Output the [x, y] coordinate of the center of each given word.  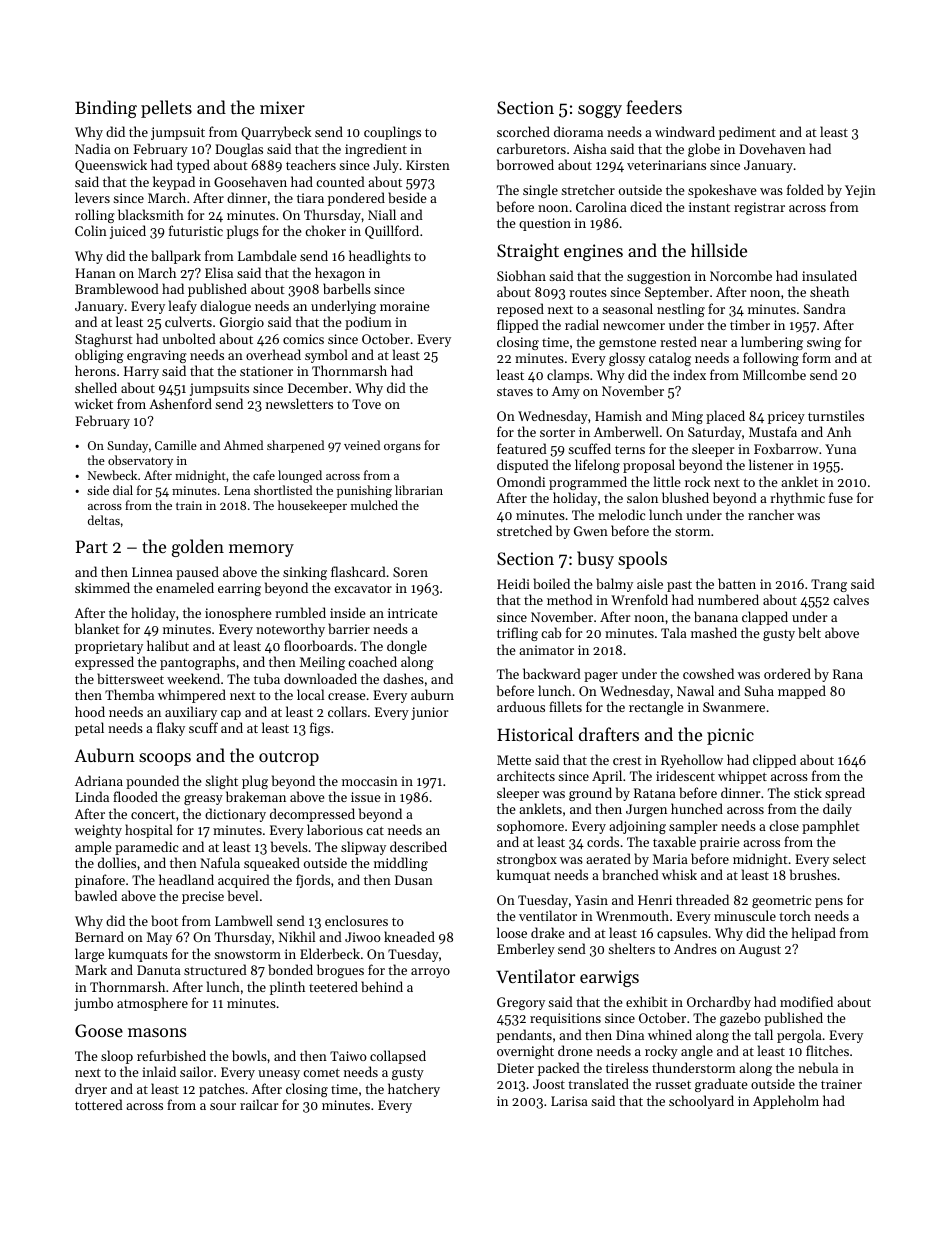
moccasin [370, 781]
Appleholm [786, 1102]
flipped [518, 326]
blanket [97, 628]
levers [92, 197]
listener [771, 464]
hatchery [414, 1090]
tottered [99, 1104]
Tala [674, 632]
